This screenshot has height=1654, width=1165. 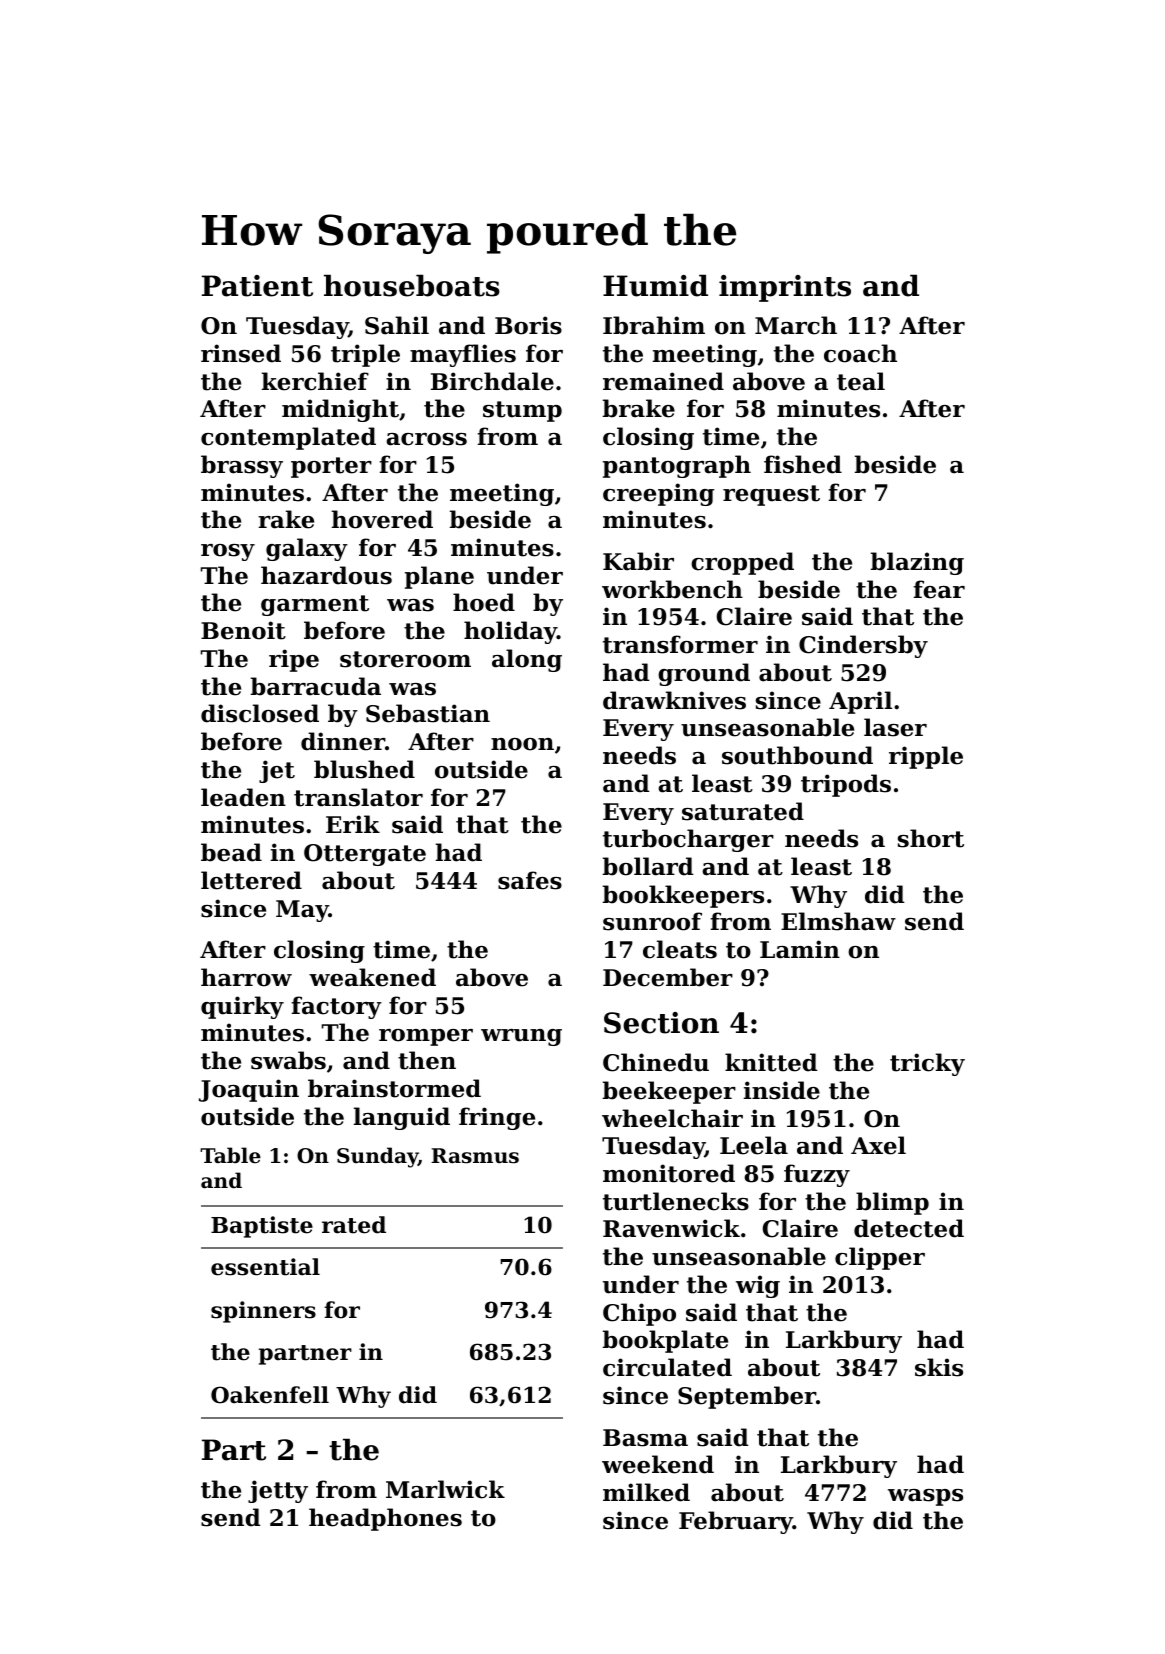 I want to click on safes, so click(x=530, y=880).
